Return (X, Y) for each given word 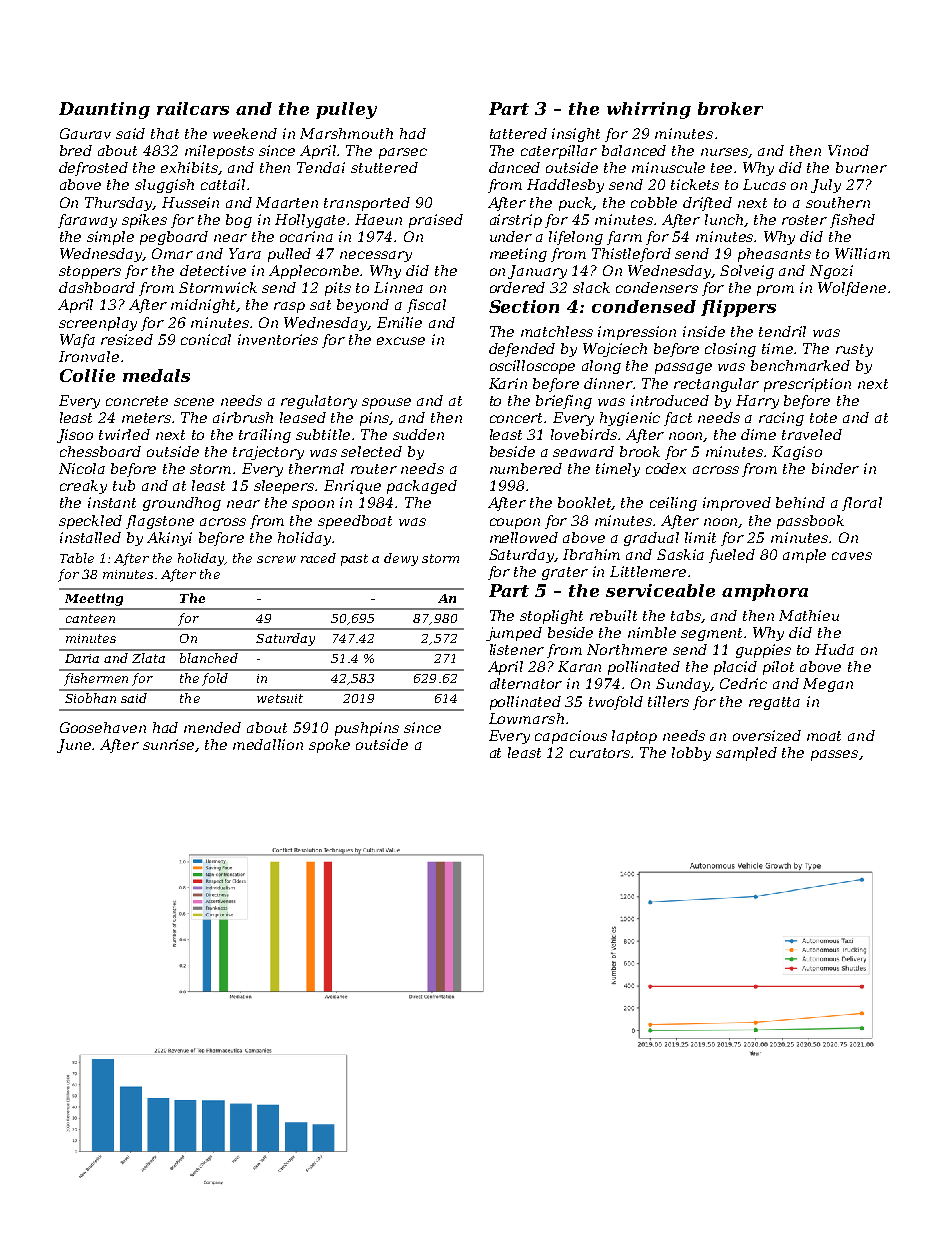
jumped (514, 634)
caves (852, 556)
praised (436, 221)
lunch (724, 219)
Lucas (764, 184)
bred (76, 150)
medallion (268, 744)
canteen (90, 618)
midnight (204, 306)
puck (576, 204)
